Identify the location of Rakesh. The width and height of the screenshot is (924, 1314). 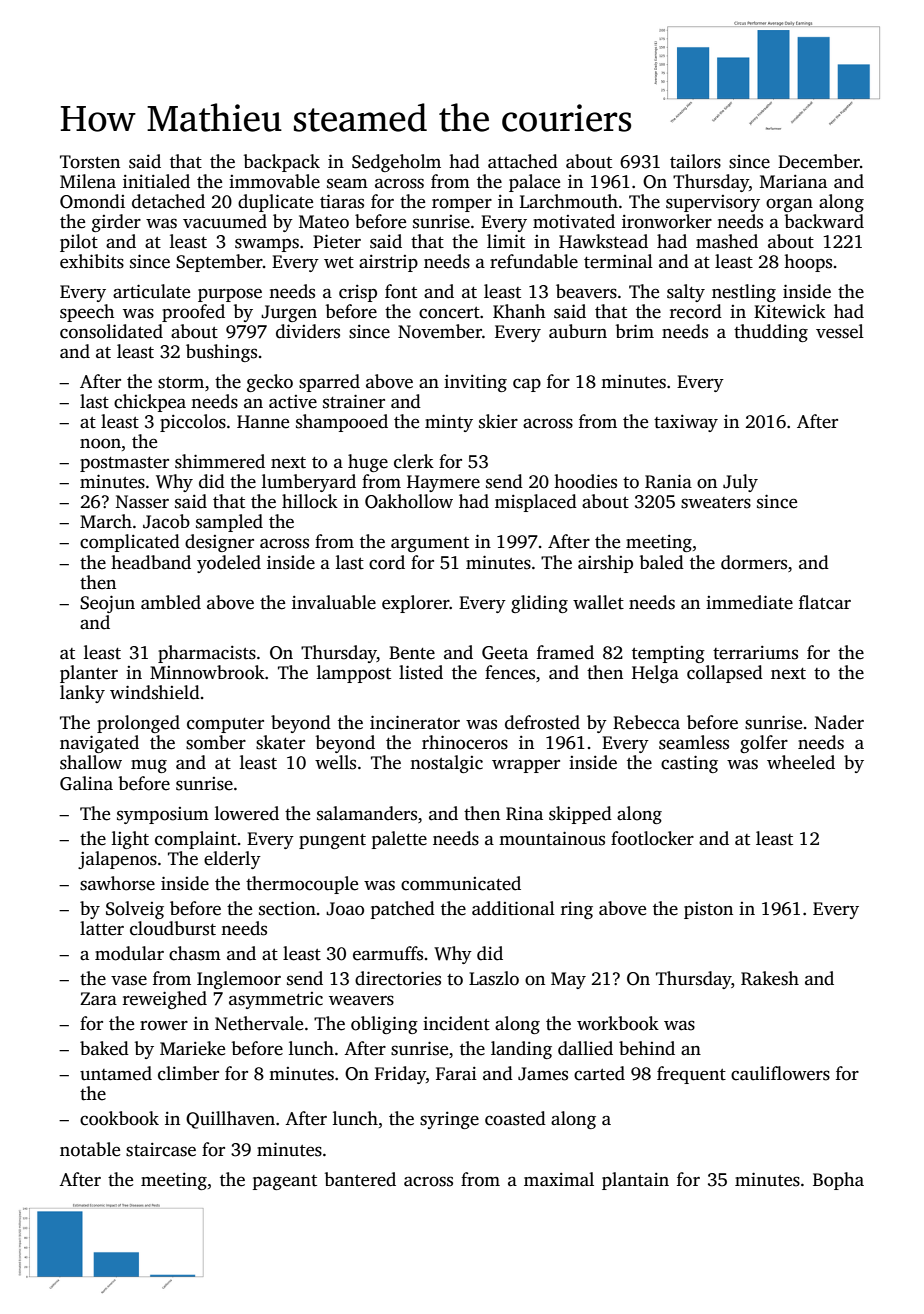
(770, 978).
